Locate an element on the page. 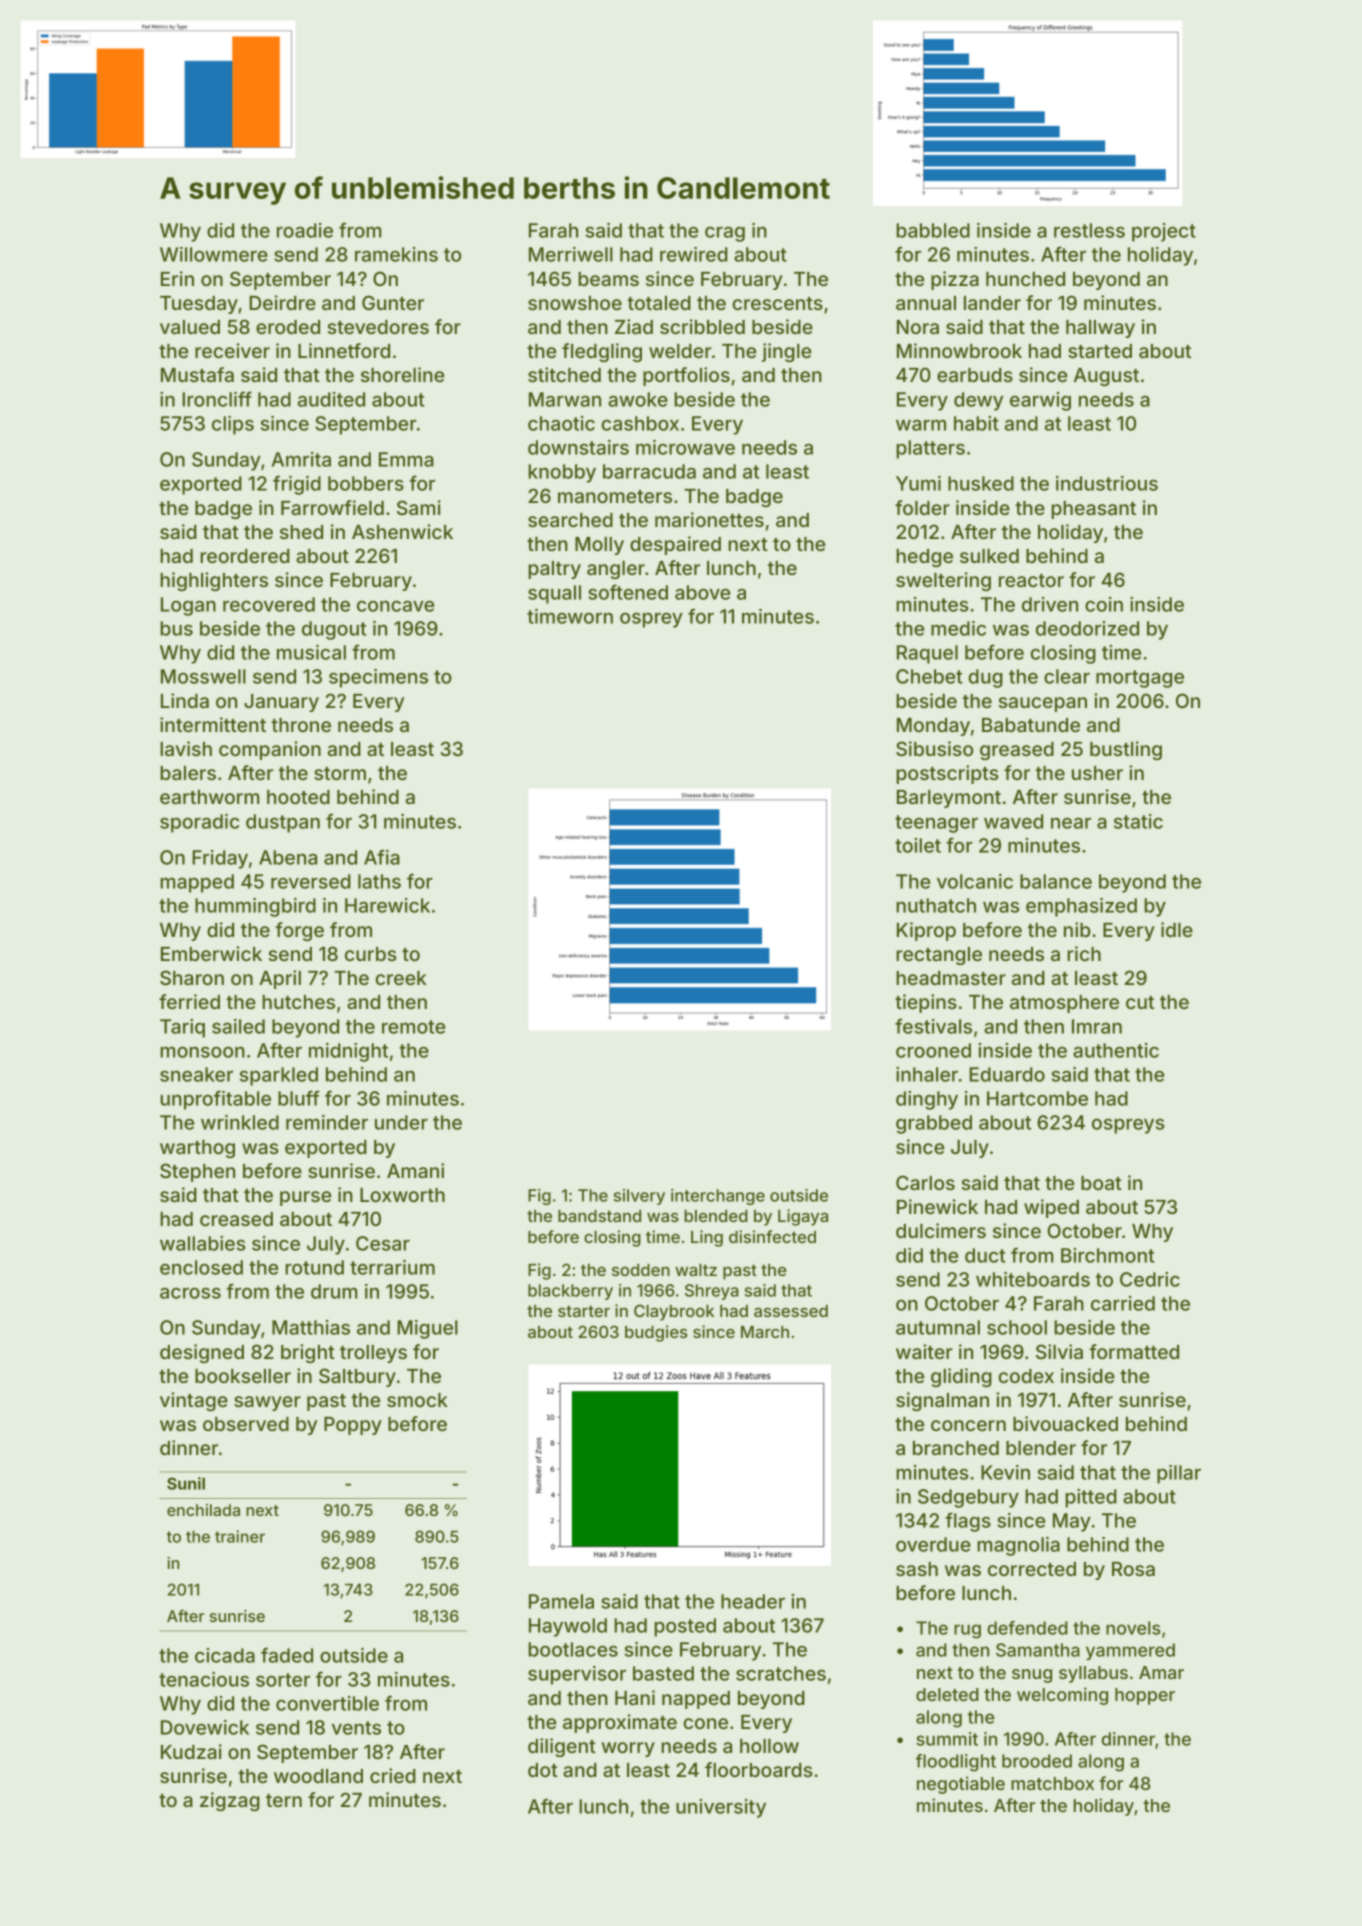 The image size is (1362, 1926). rug is located at coordinates (967, 1631).
